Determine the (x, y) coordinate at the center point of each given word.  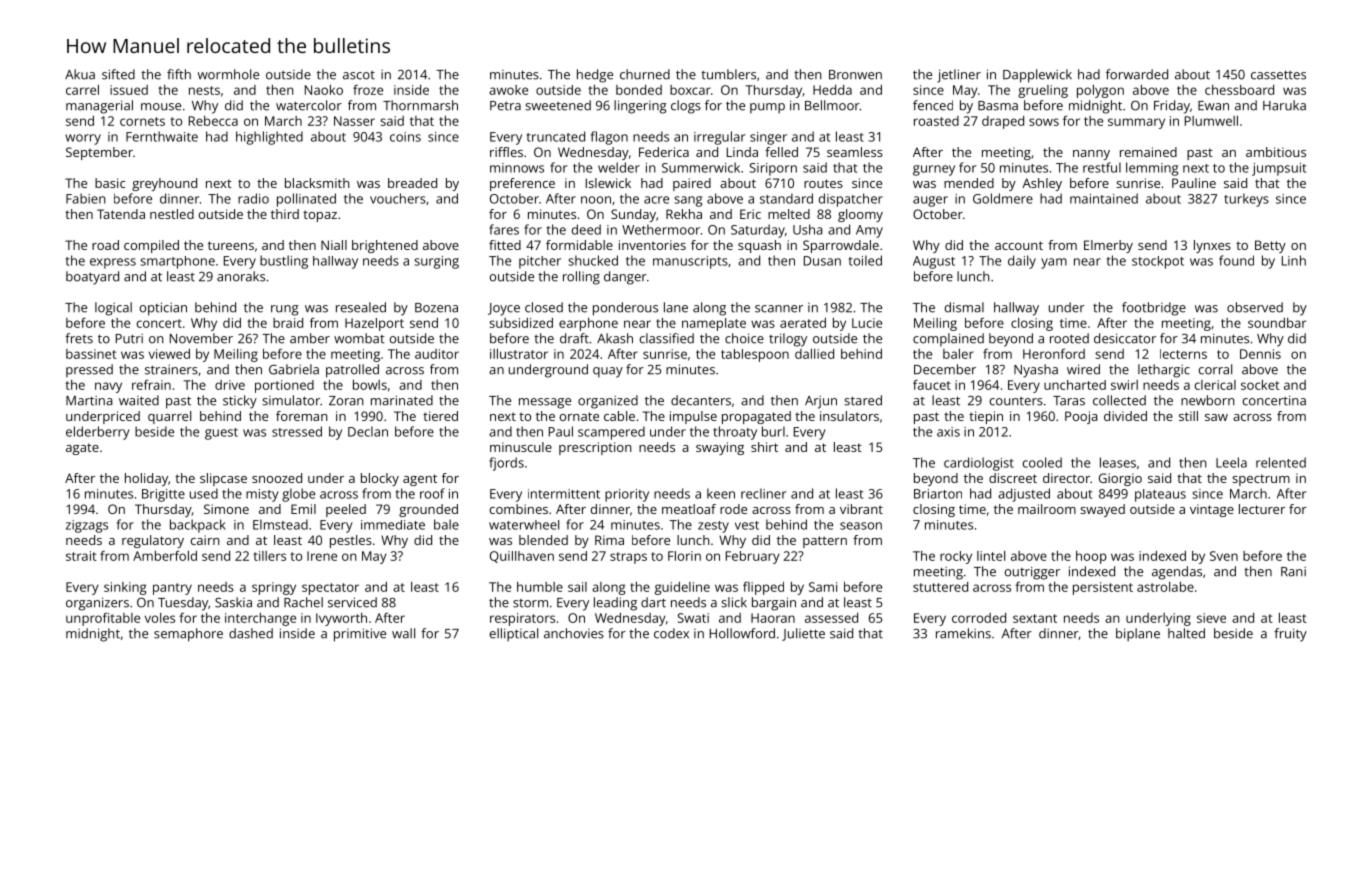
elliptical (514, 635)
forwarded (1137, 74)
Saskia (233, 602)
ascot (359, 75)
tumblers (728, 74)
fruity (1290, 635)
